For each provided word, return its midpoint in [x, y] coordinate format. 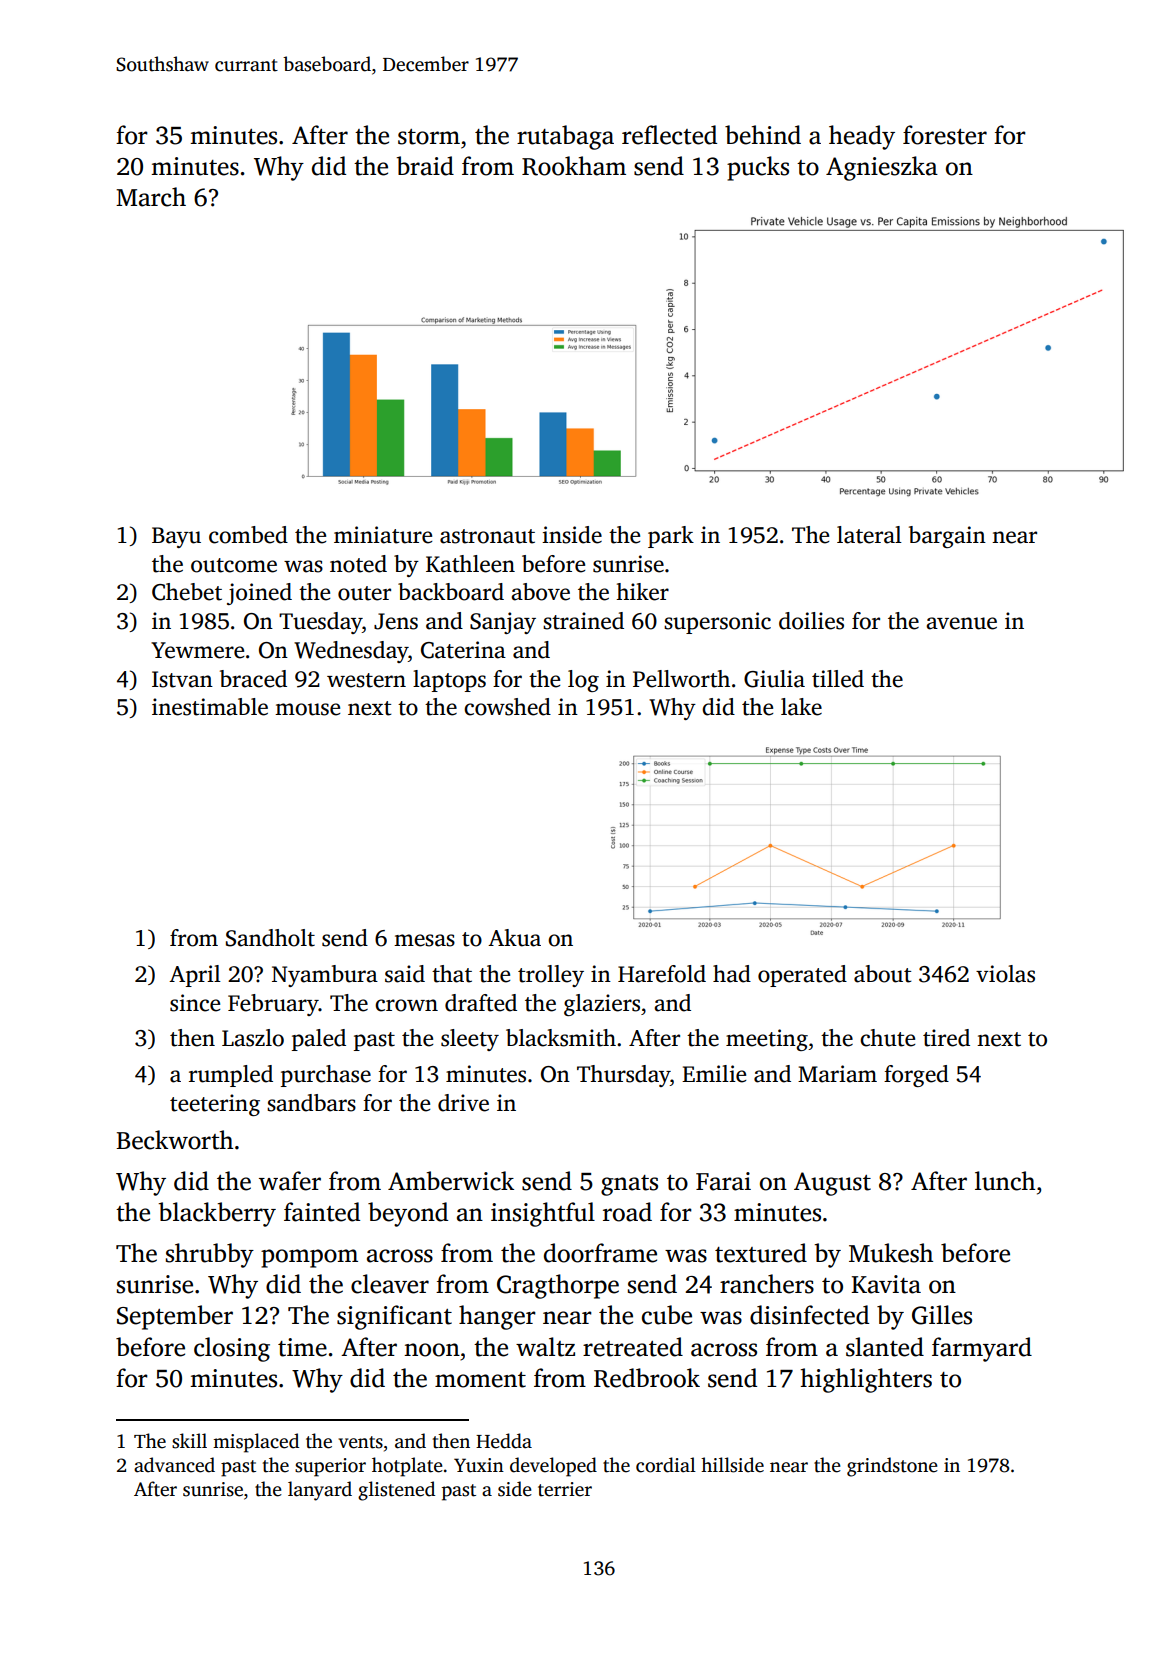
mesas [424, 940]
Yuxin [479, 1465]
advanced [174, 1465]
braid [425, 166]
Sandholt [270, 938]
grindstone [892, 1467]
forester [945, 135]
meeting [767, 1040]
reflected [669, 135]
